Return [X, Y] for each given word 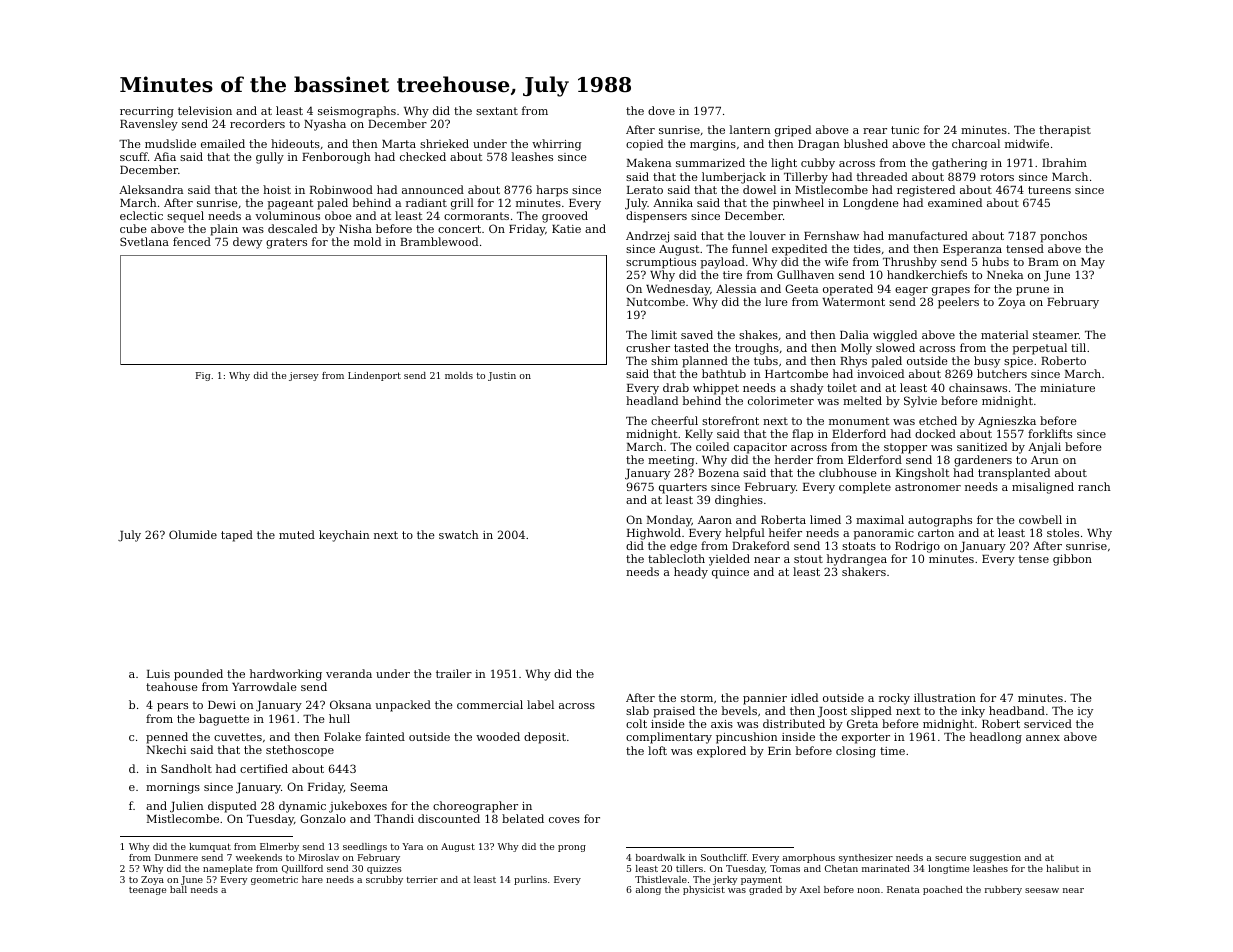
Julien [187, 807]
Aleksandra [151, 189]
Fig [203, 376]
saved [697, 334]
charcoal [976, 143]
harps [552, 191]
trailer [454, 673]
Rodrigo [917, 547]
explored [721, 752]
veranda [349, 673]
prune [1032, 291]
